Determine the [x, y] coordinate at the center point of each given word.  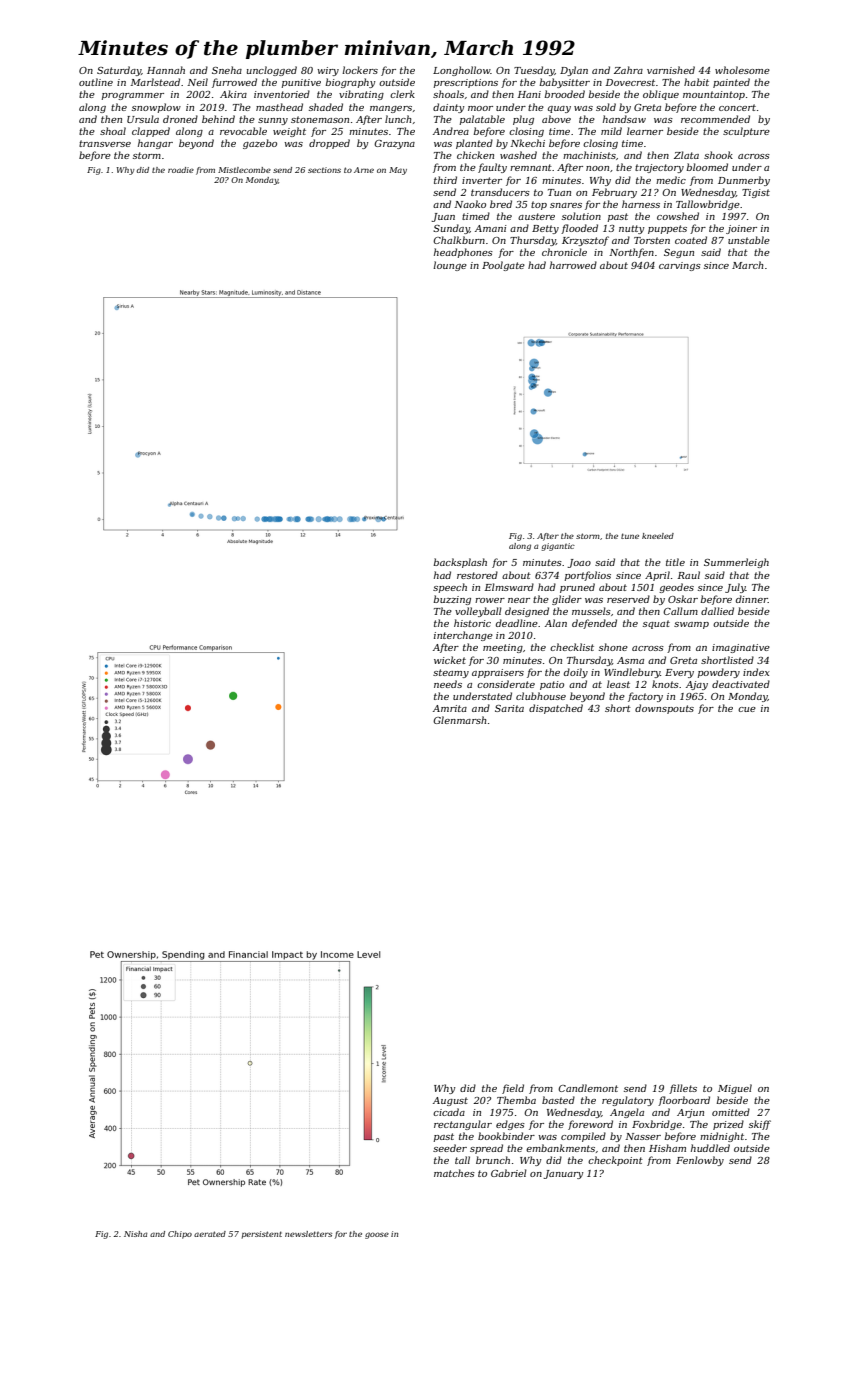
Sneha [227, 70]
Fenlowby [700, 1161]
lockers [360, 70]
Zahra [628, 70]
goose [377, 1235]
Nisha [135, 1234]
